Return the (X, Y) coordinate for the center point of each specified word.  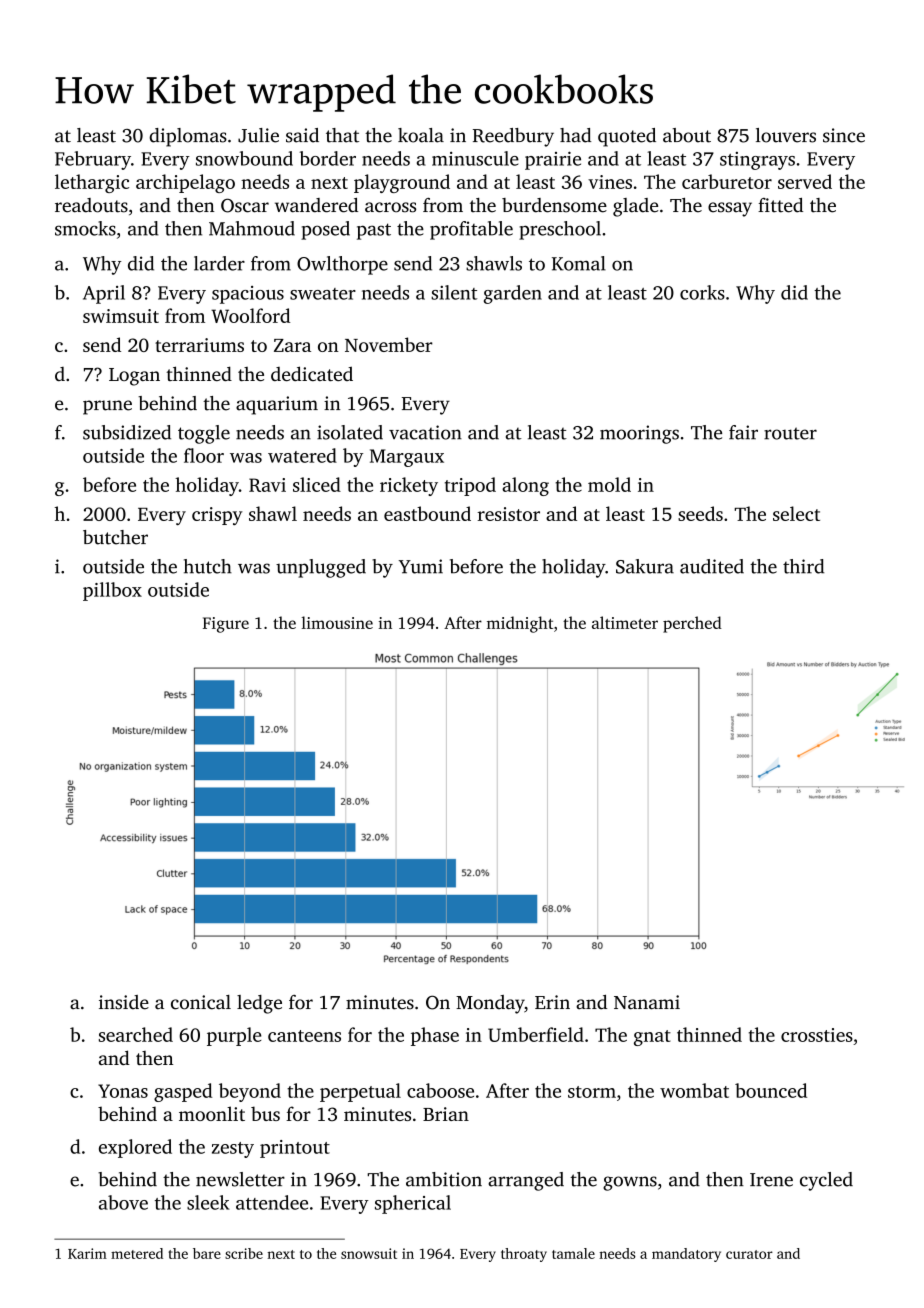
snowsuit (369, 1253)
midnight (520, 624)
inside (124, 1002)
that (342, 135)
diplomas (188, 137)
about (687, 135)
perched (692, 624)
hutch (208, 566)
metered (137, 1253)
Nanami (647, 1002)
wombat (694, 1090)
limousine (337, 622)
